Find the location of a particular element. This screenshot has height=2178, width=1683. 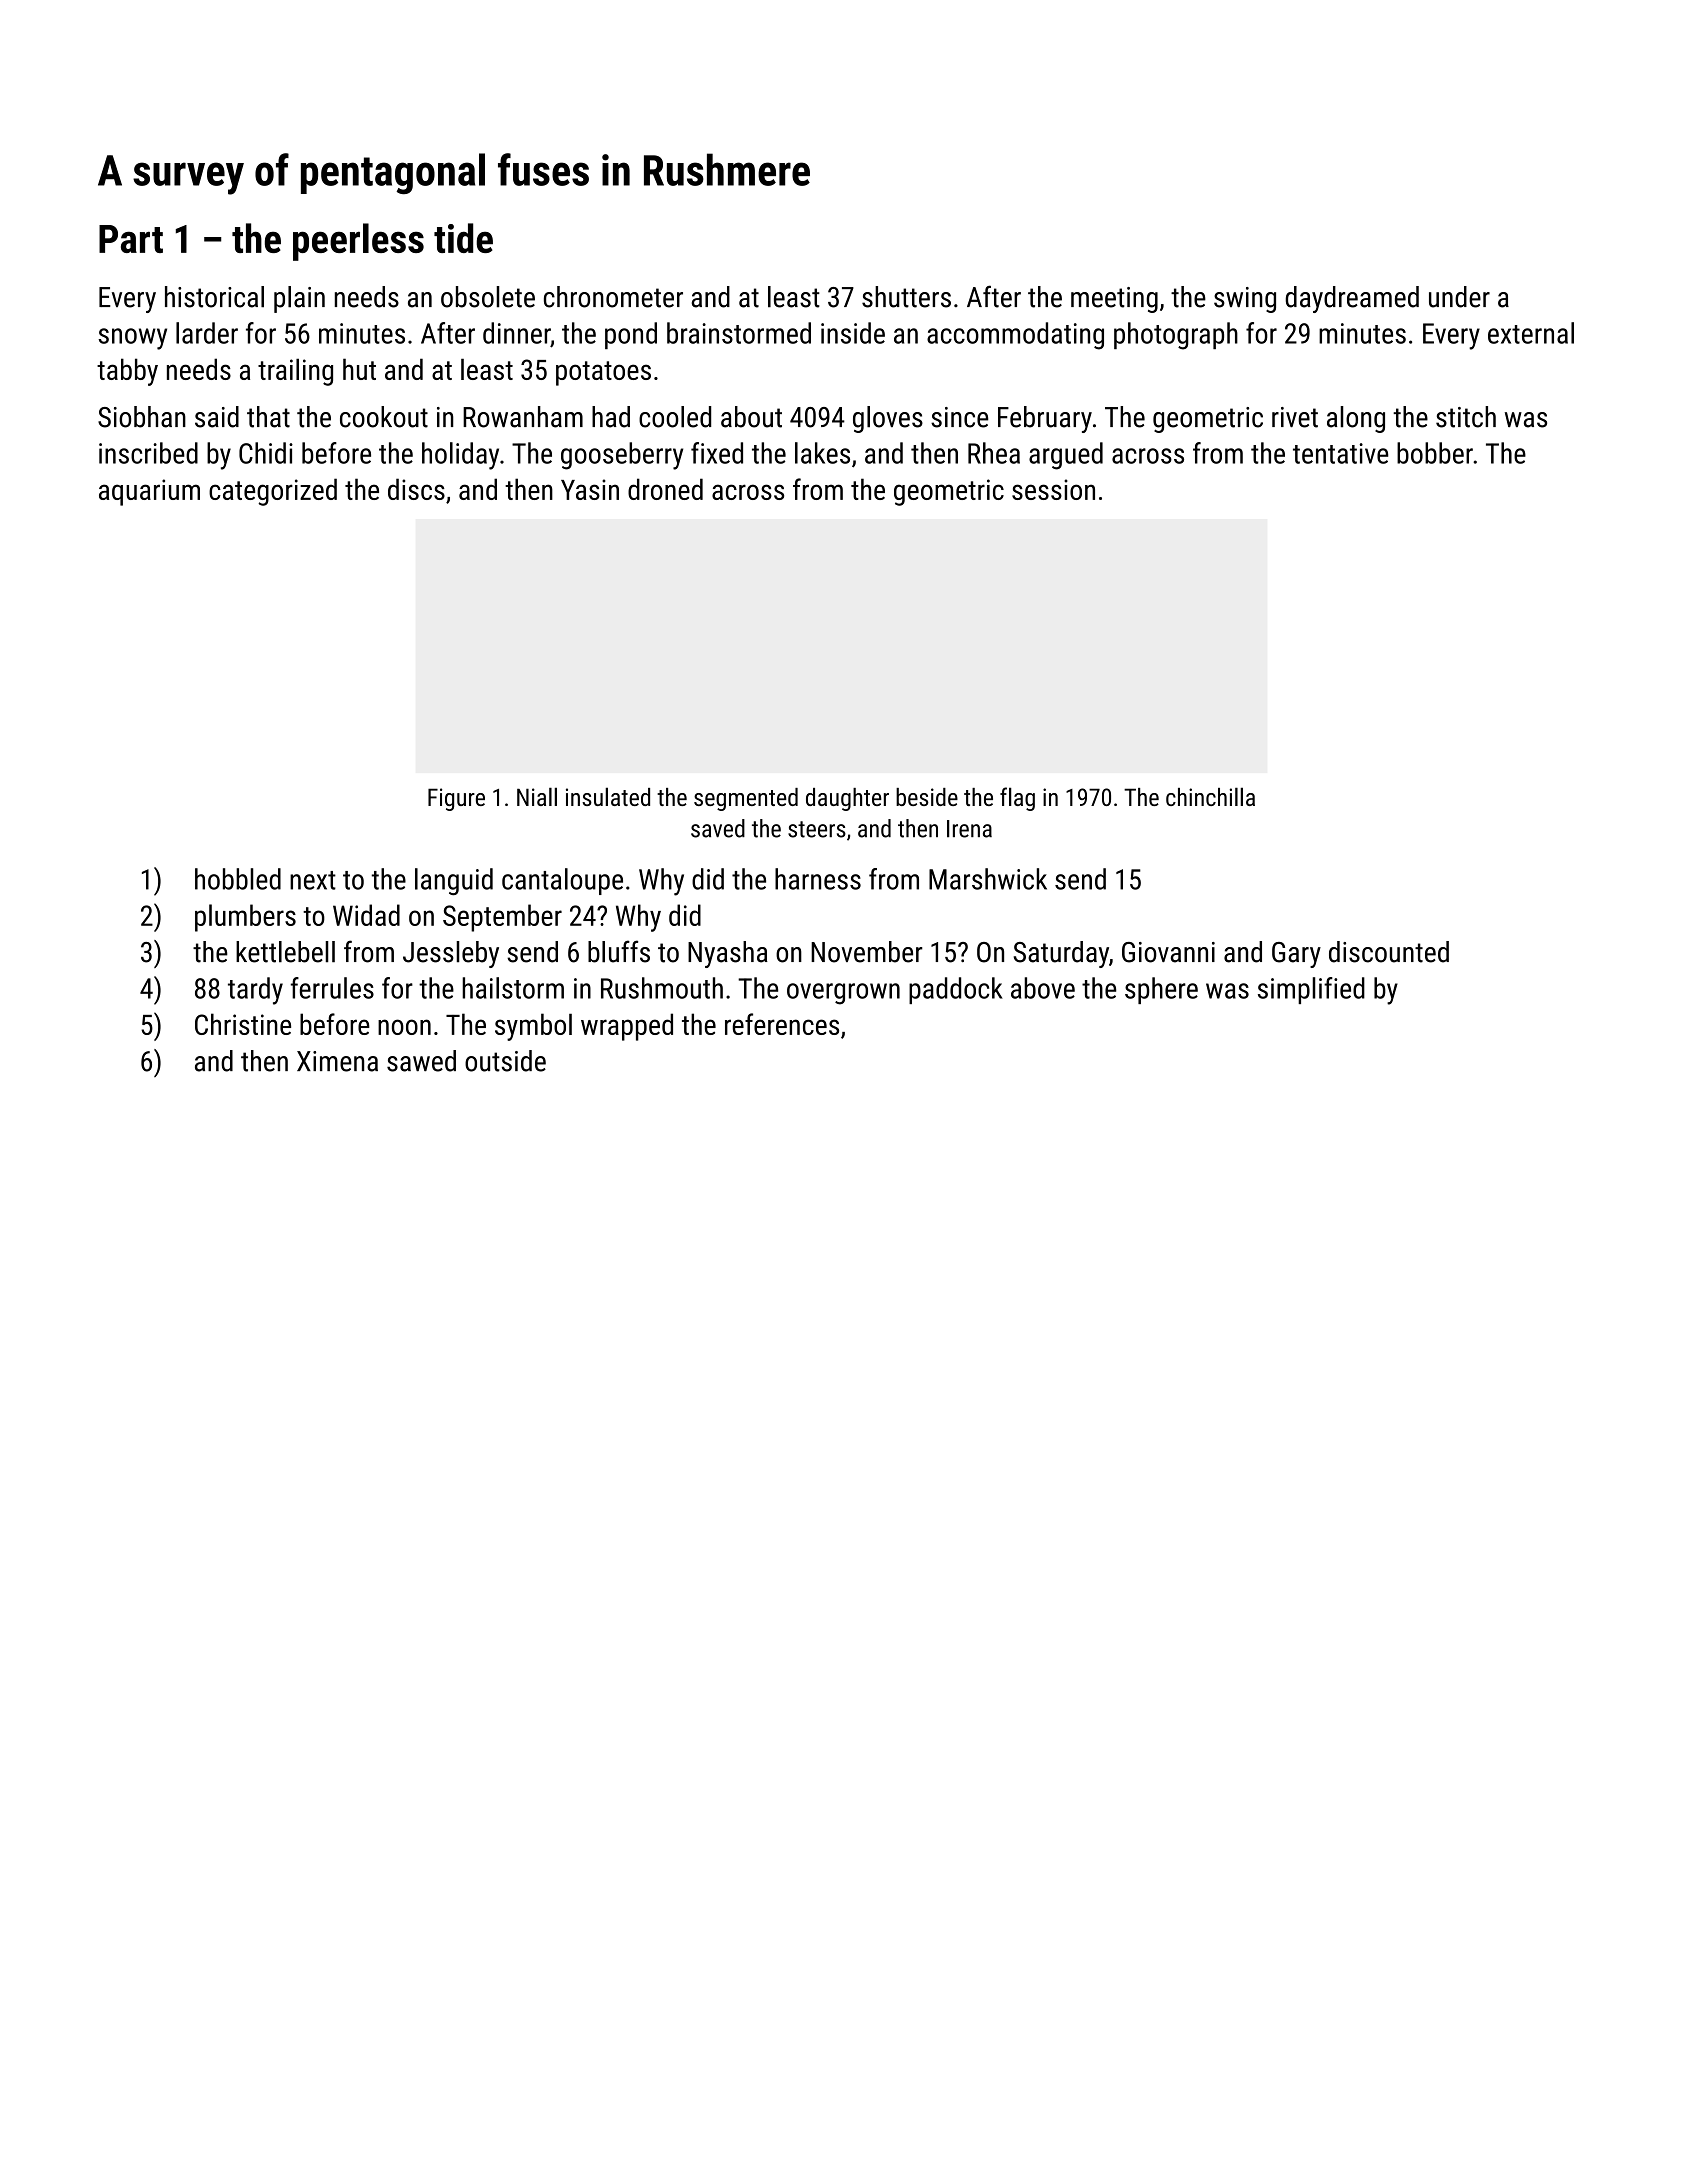

daughter is located at coordinates (847, 799).
